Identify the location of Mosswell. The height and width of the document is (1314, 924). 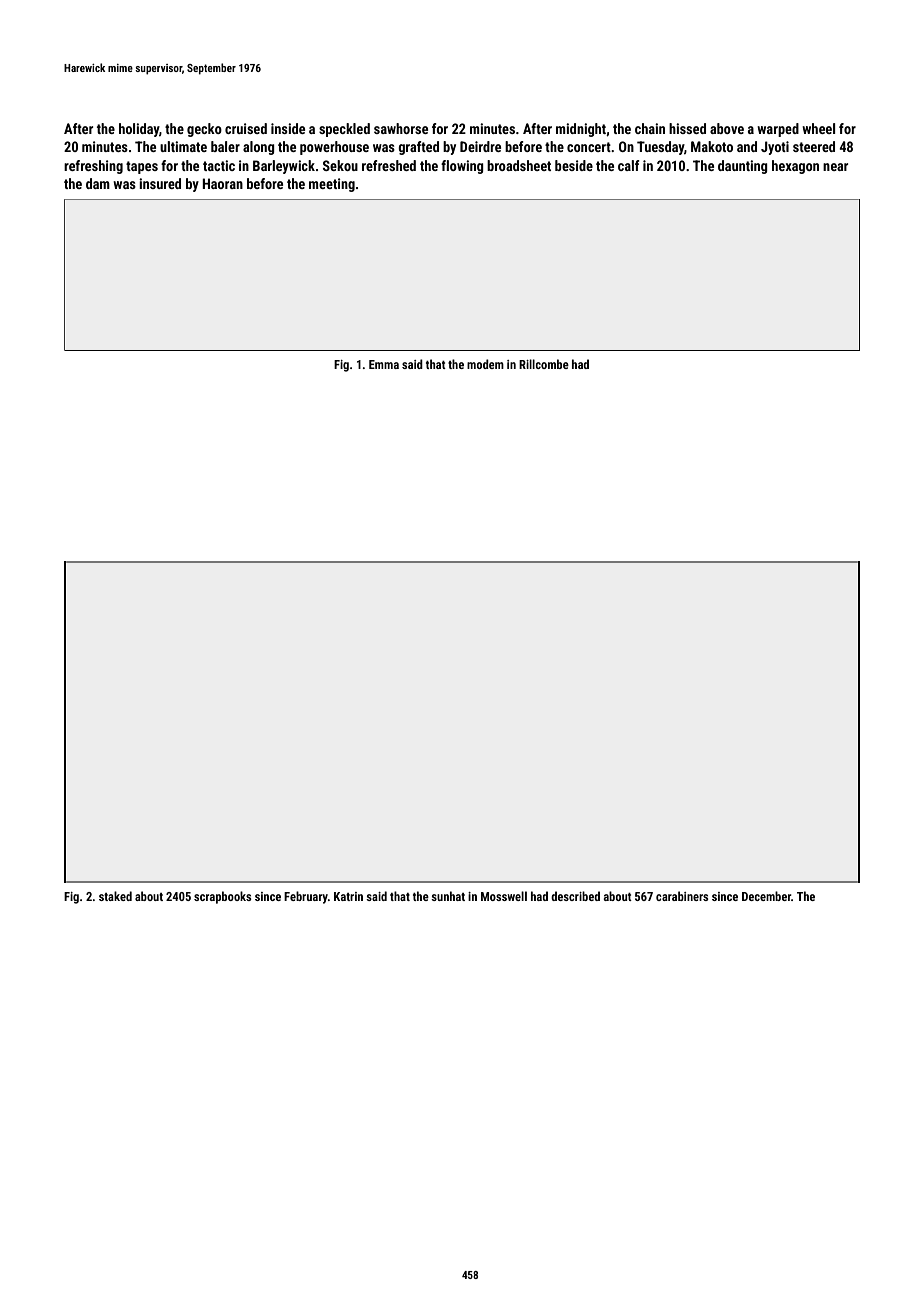
(504, 896).
